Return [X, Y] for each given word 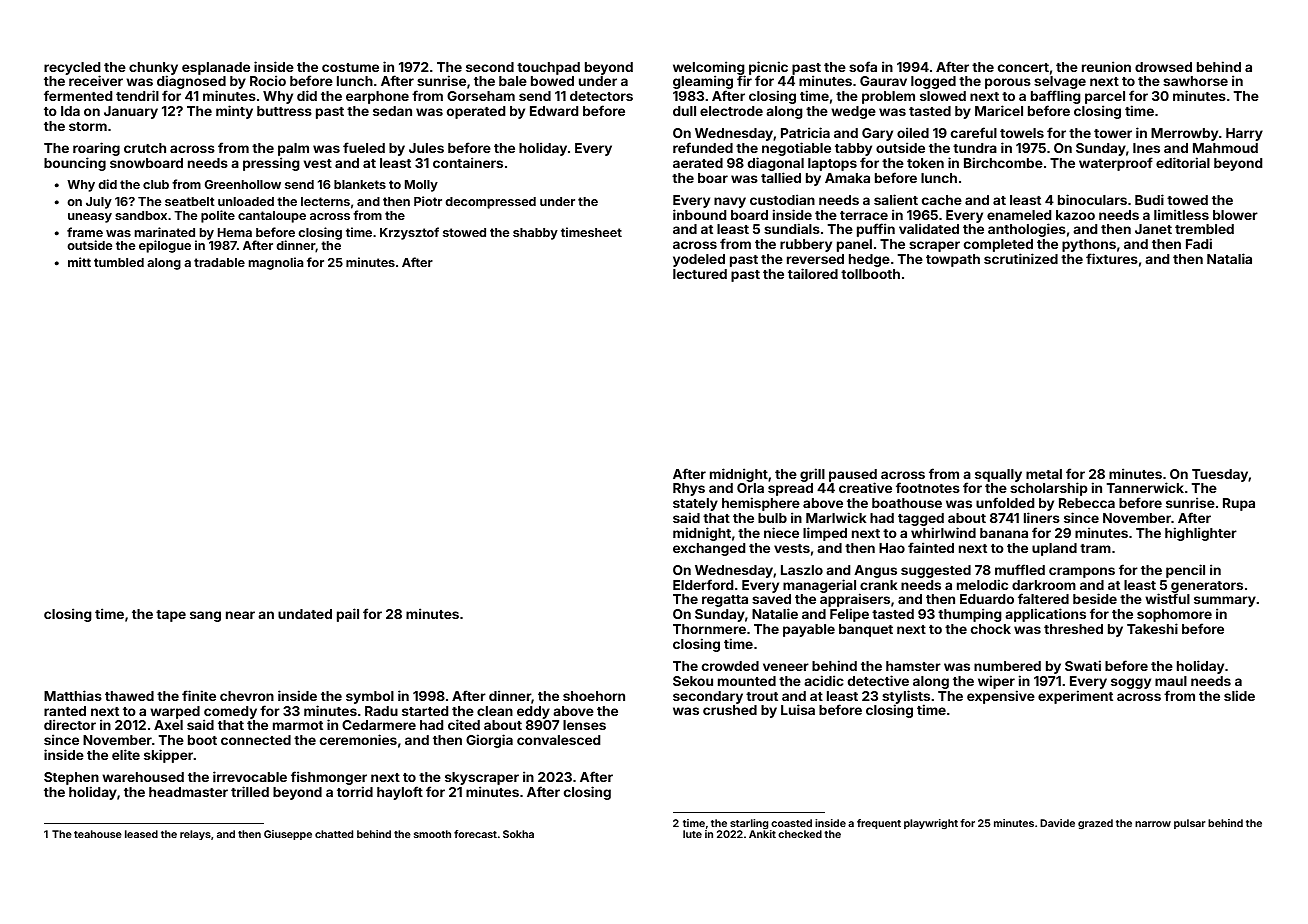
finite [199, 695]
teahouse [98, 834]
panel [854, 245]
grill [812, 475]
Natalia [1229, 258]
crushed [730, 710]
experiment [1075, 697]
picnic [768, 68]
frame [85, 232]
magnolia [276, 263]
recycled [72, 69]
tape [171, 616]
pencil [1185, 571]
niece [781, 532]
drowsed [1163, 67]
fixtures [1112, 258]
